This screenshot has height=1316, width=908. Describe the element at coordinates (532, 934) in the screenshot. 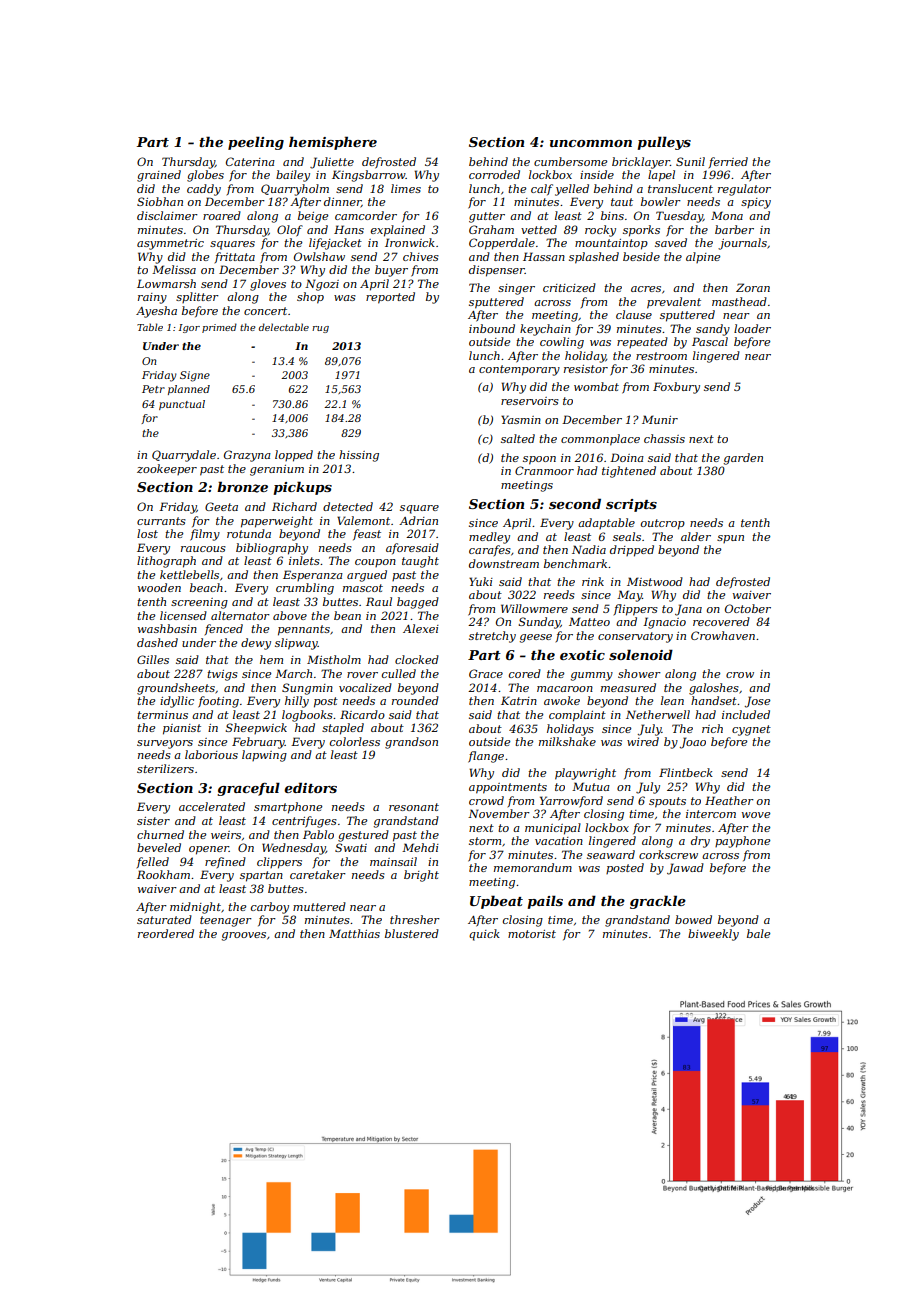

I see `motorist` at that location.
